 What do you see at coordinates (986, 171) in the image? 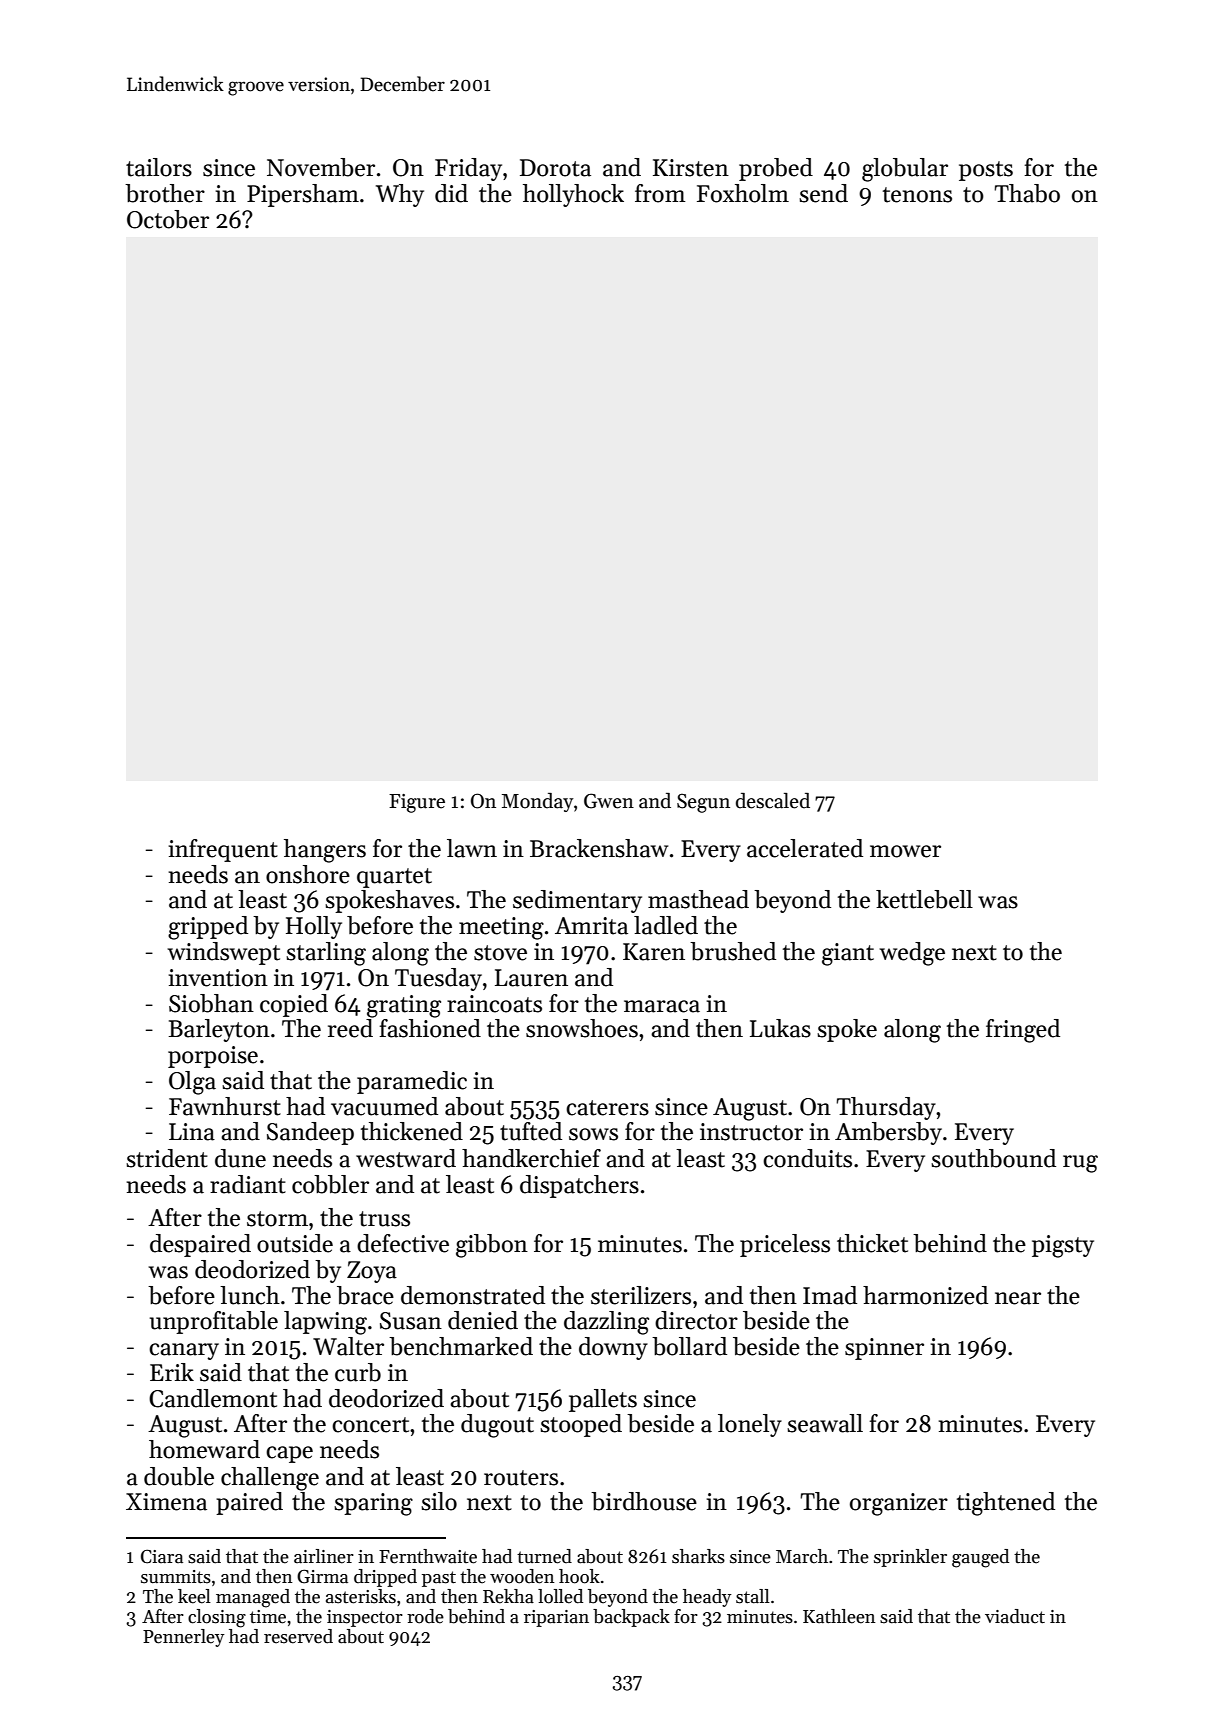
I see `posts` at bounding box center [986, 171].
